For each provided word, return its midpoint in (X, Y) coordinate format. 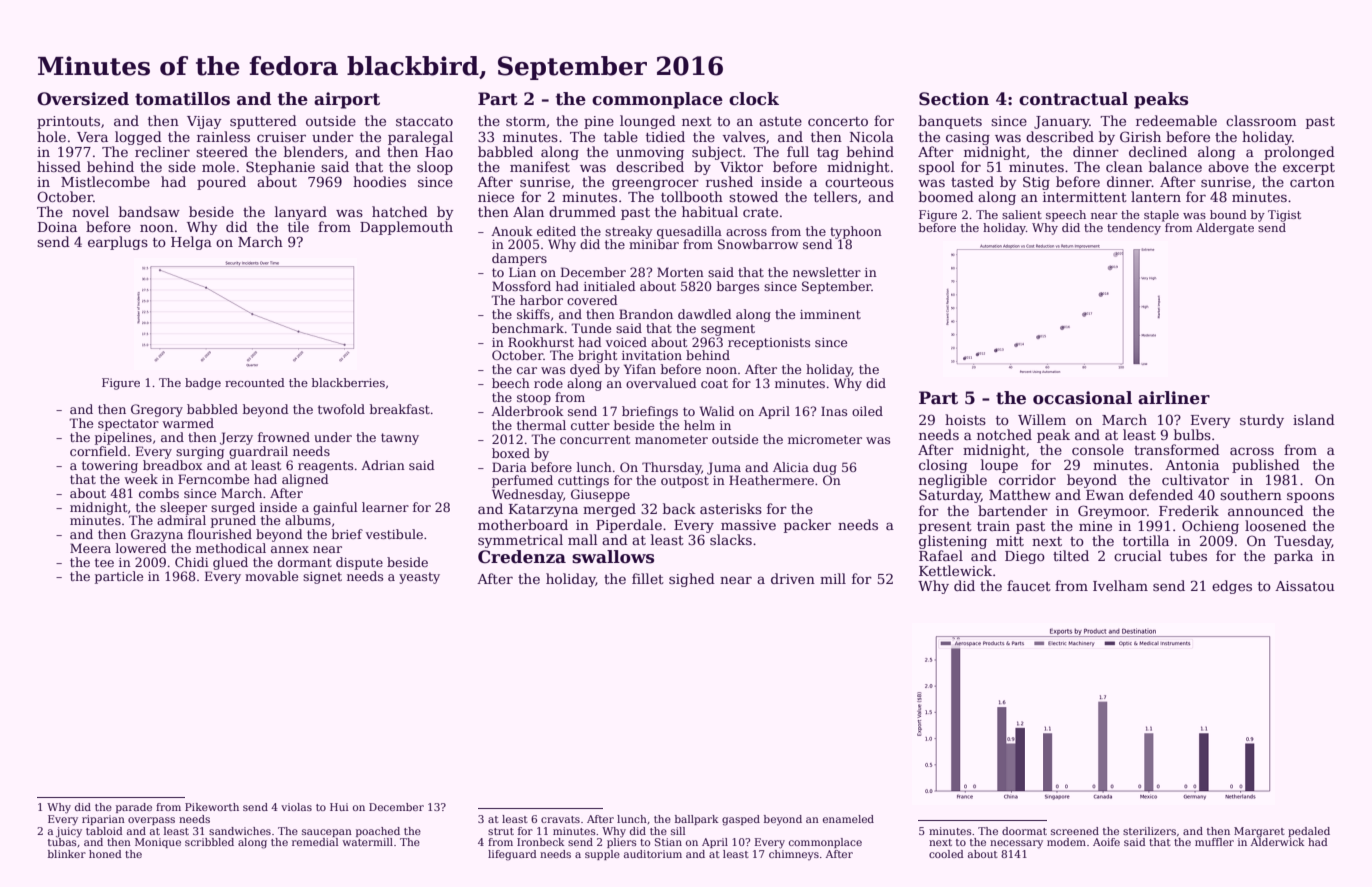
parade (134, 808)
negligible (953, 481)
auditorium (653, 854)
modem (1066, 842)
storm (526, 121)
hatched (400, 211)
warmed (188, 423)
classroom (1261, 120)
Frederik (1189, 510)
